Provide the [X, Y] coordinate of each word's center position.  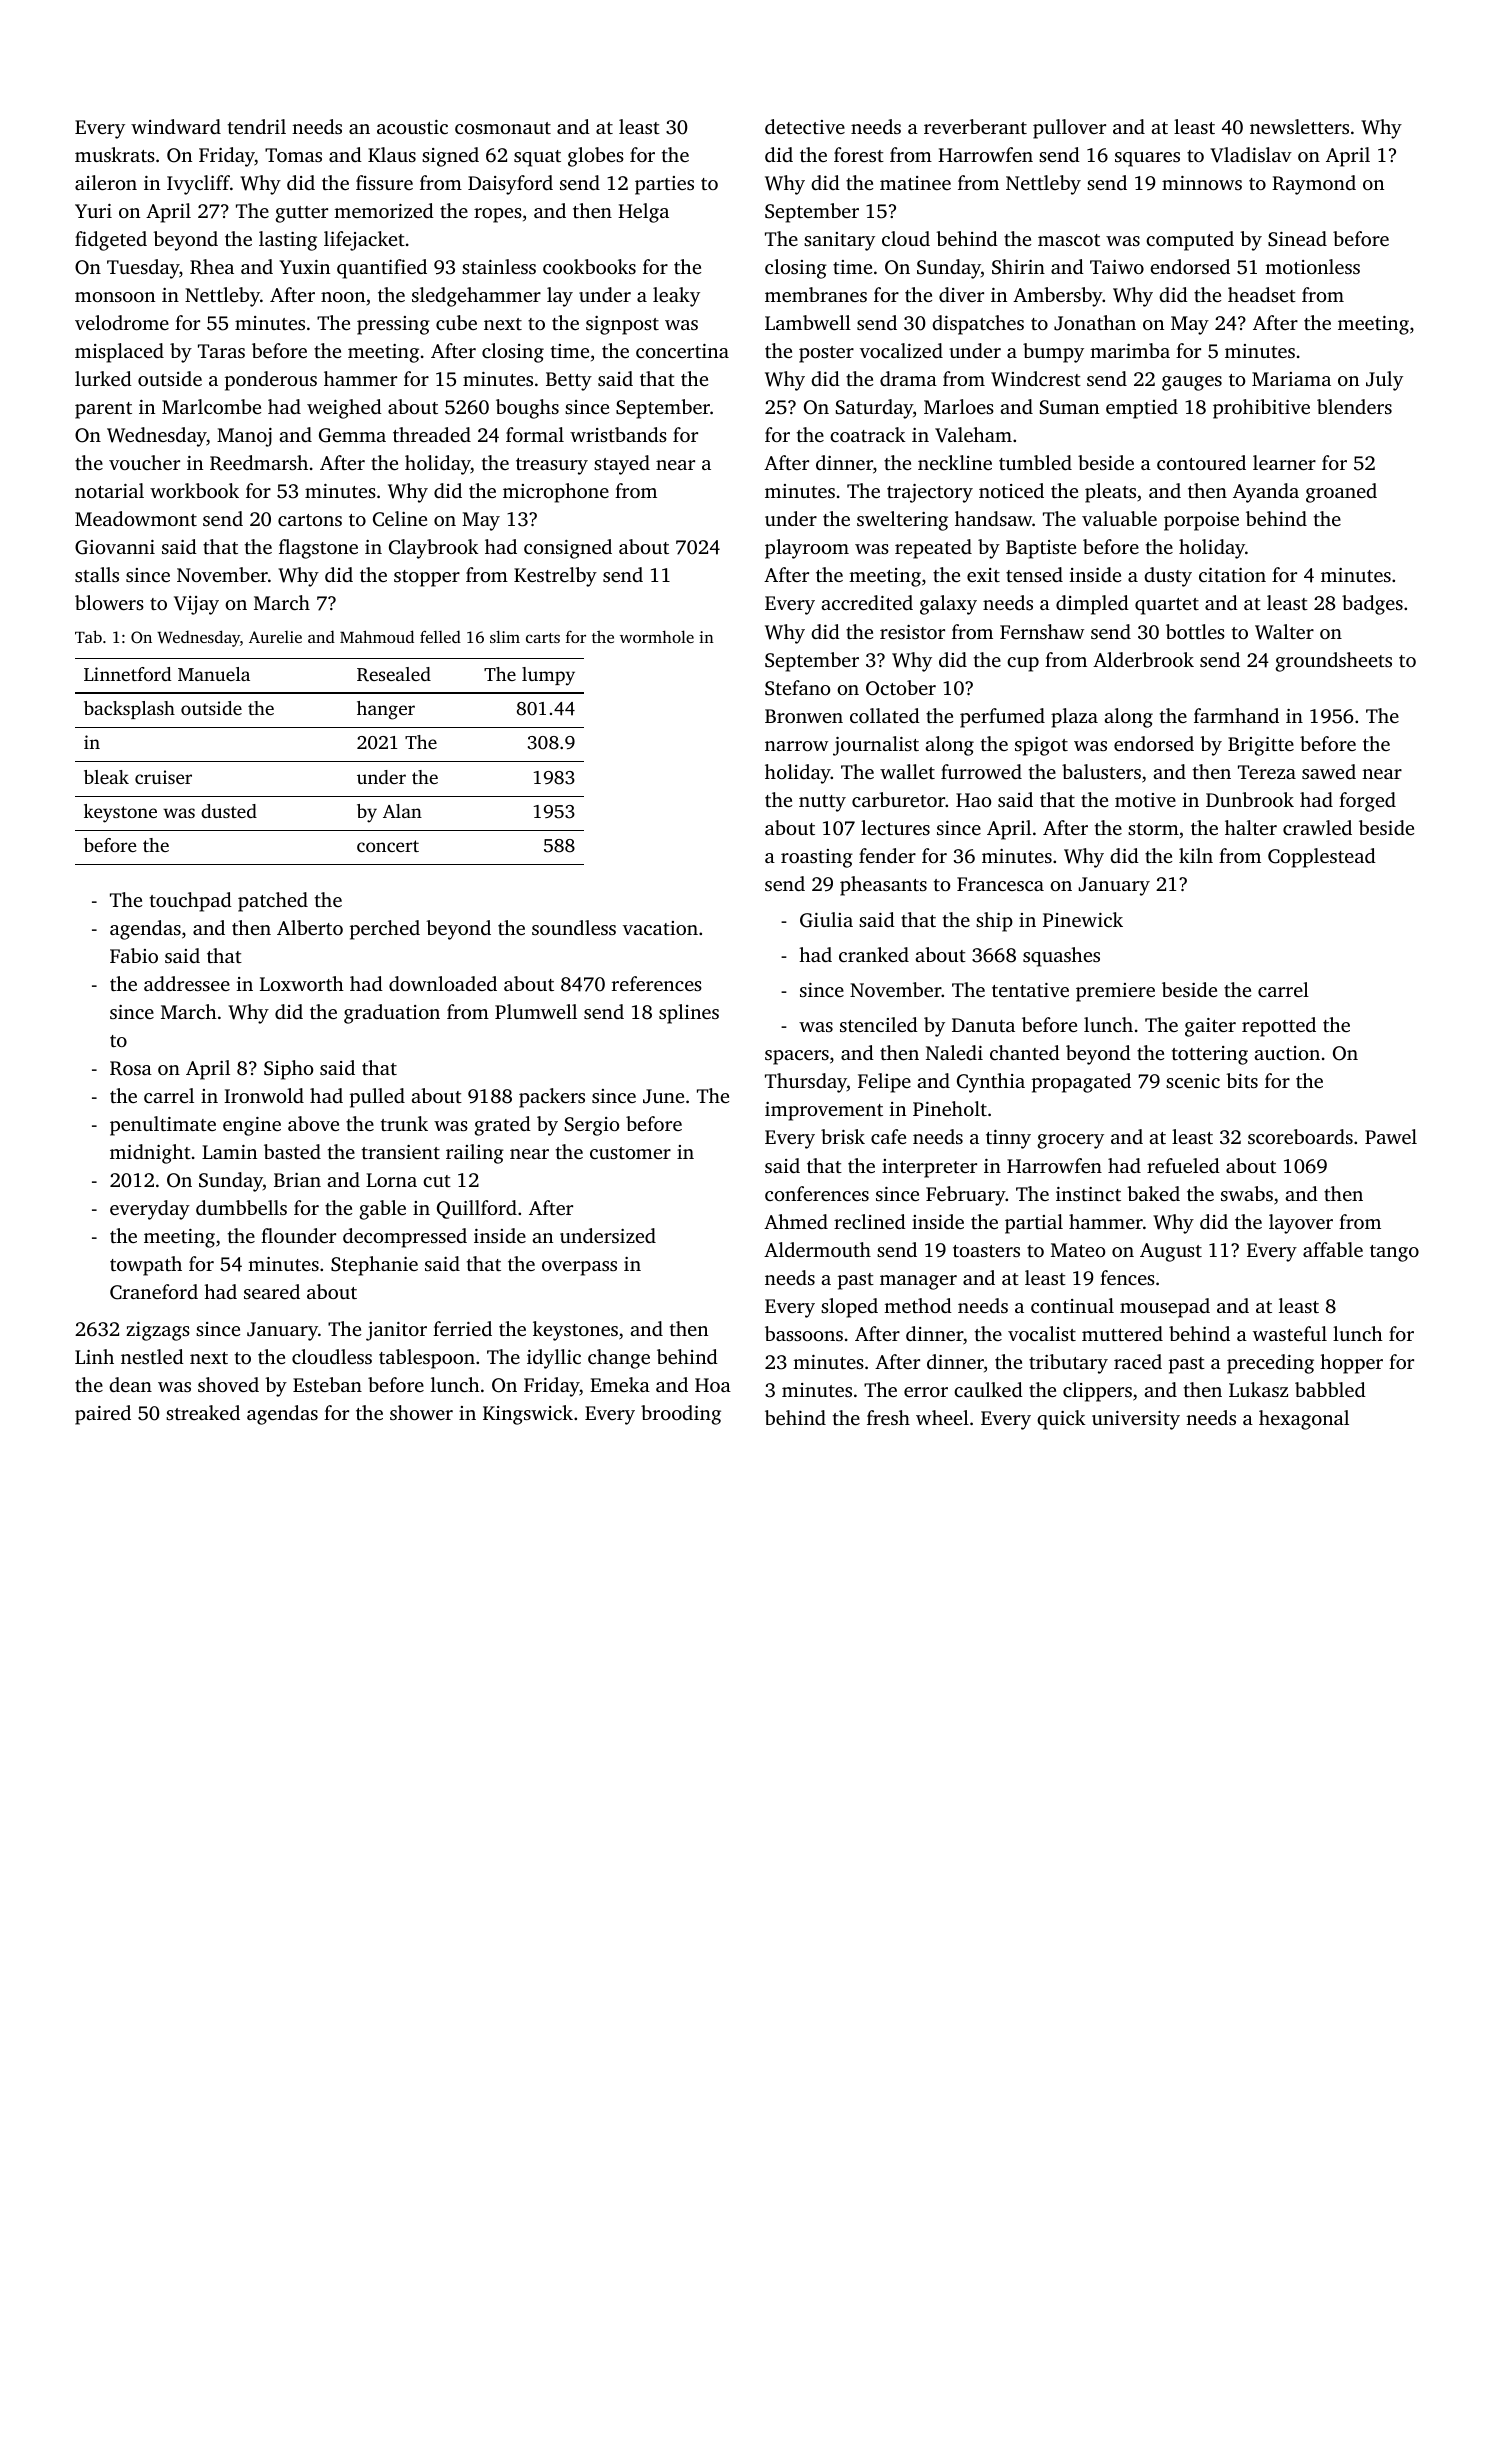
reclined [870, 1221]
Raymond [1314, 185]
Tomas [293, 155]
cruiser [163, 777]
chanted [1025, 1052]
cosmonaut [503, 128]
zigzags [158, 1331]
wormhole [657, 636]
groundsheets [1333, 662]
